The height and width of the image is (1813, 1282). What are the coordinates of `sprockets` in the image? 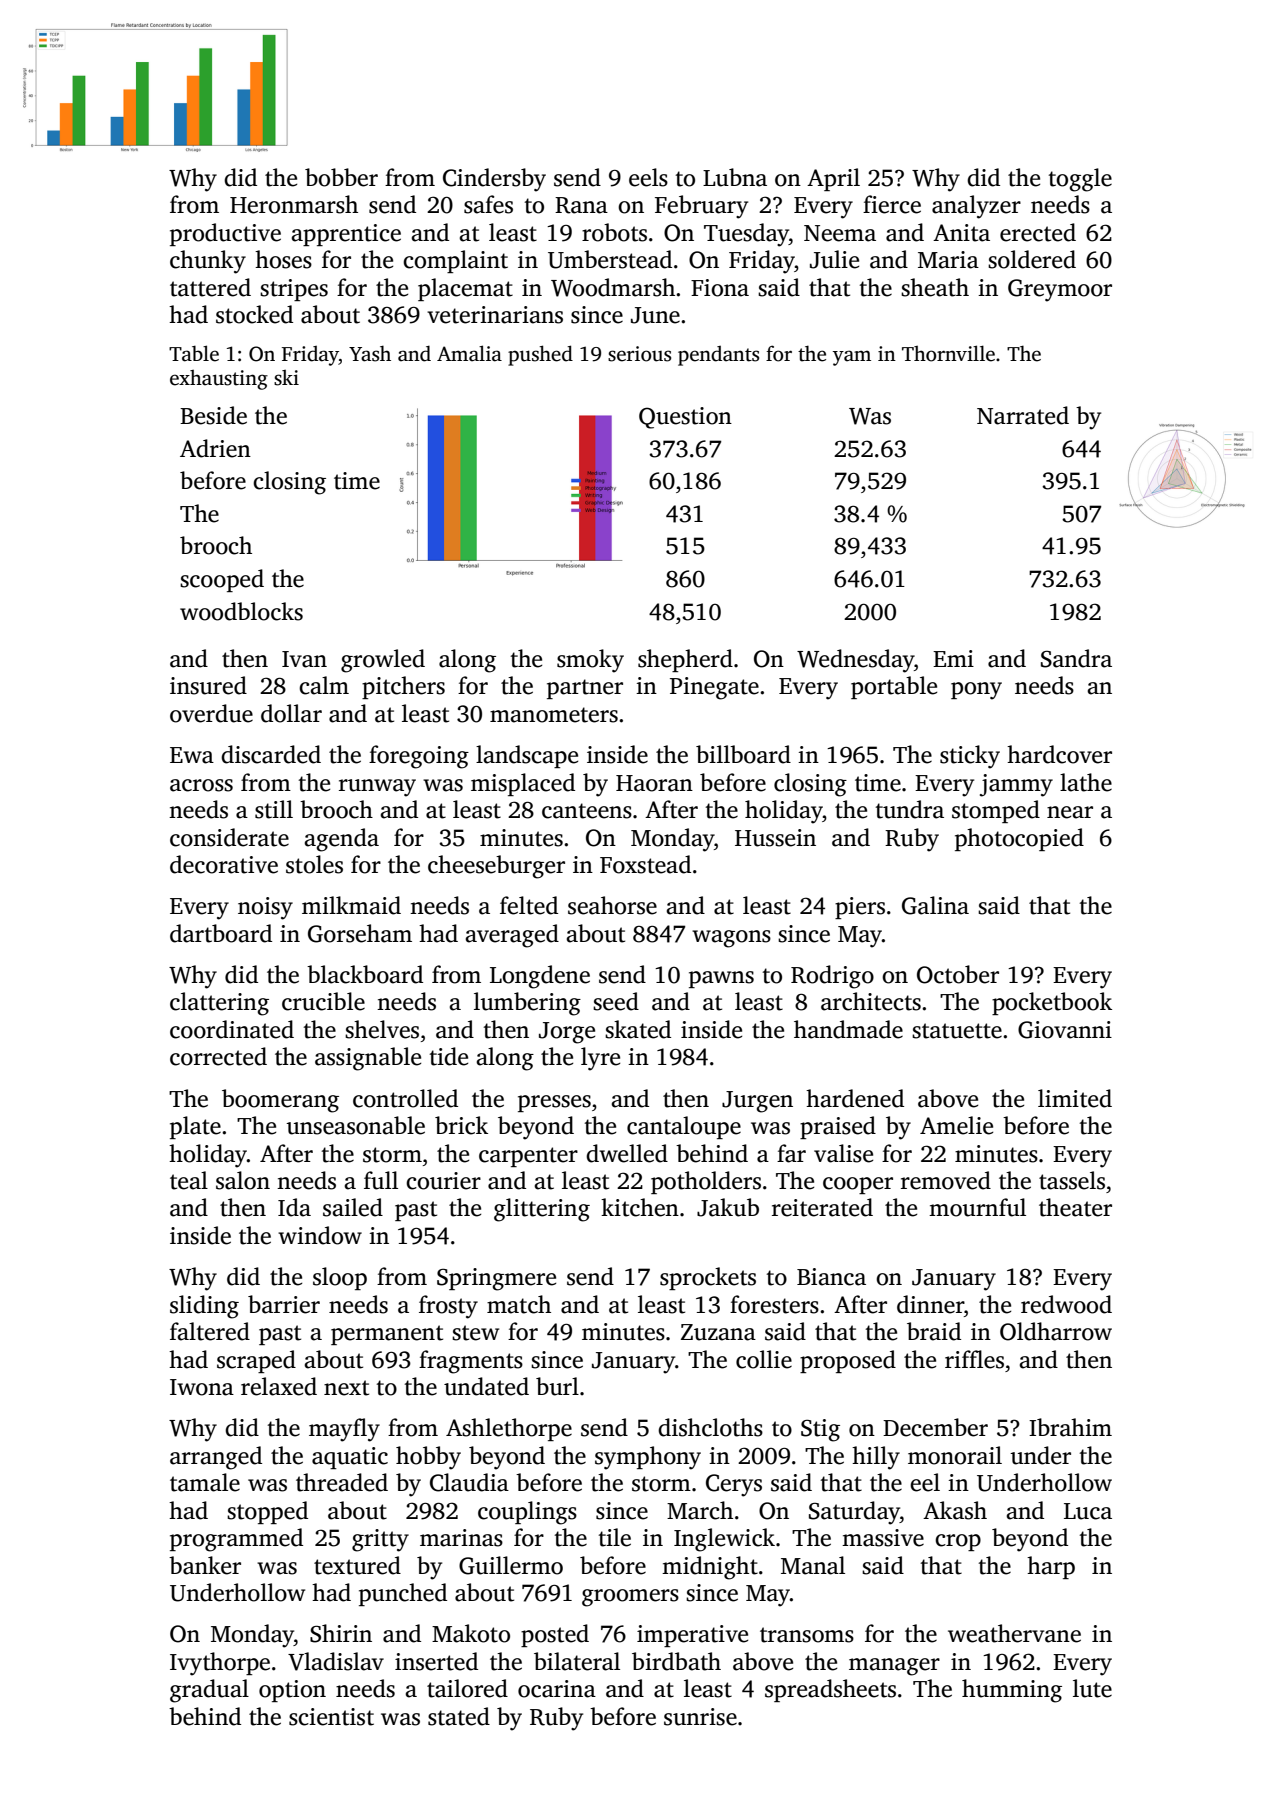 It's located at (708, 1278).
